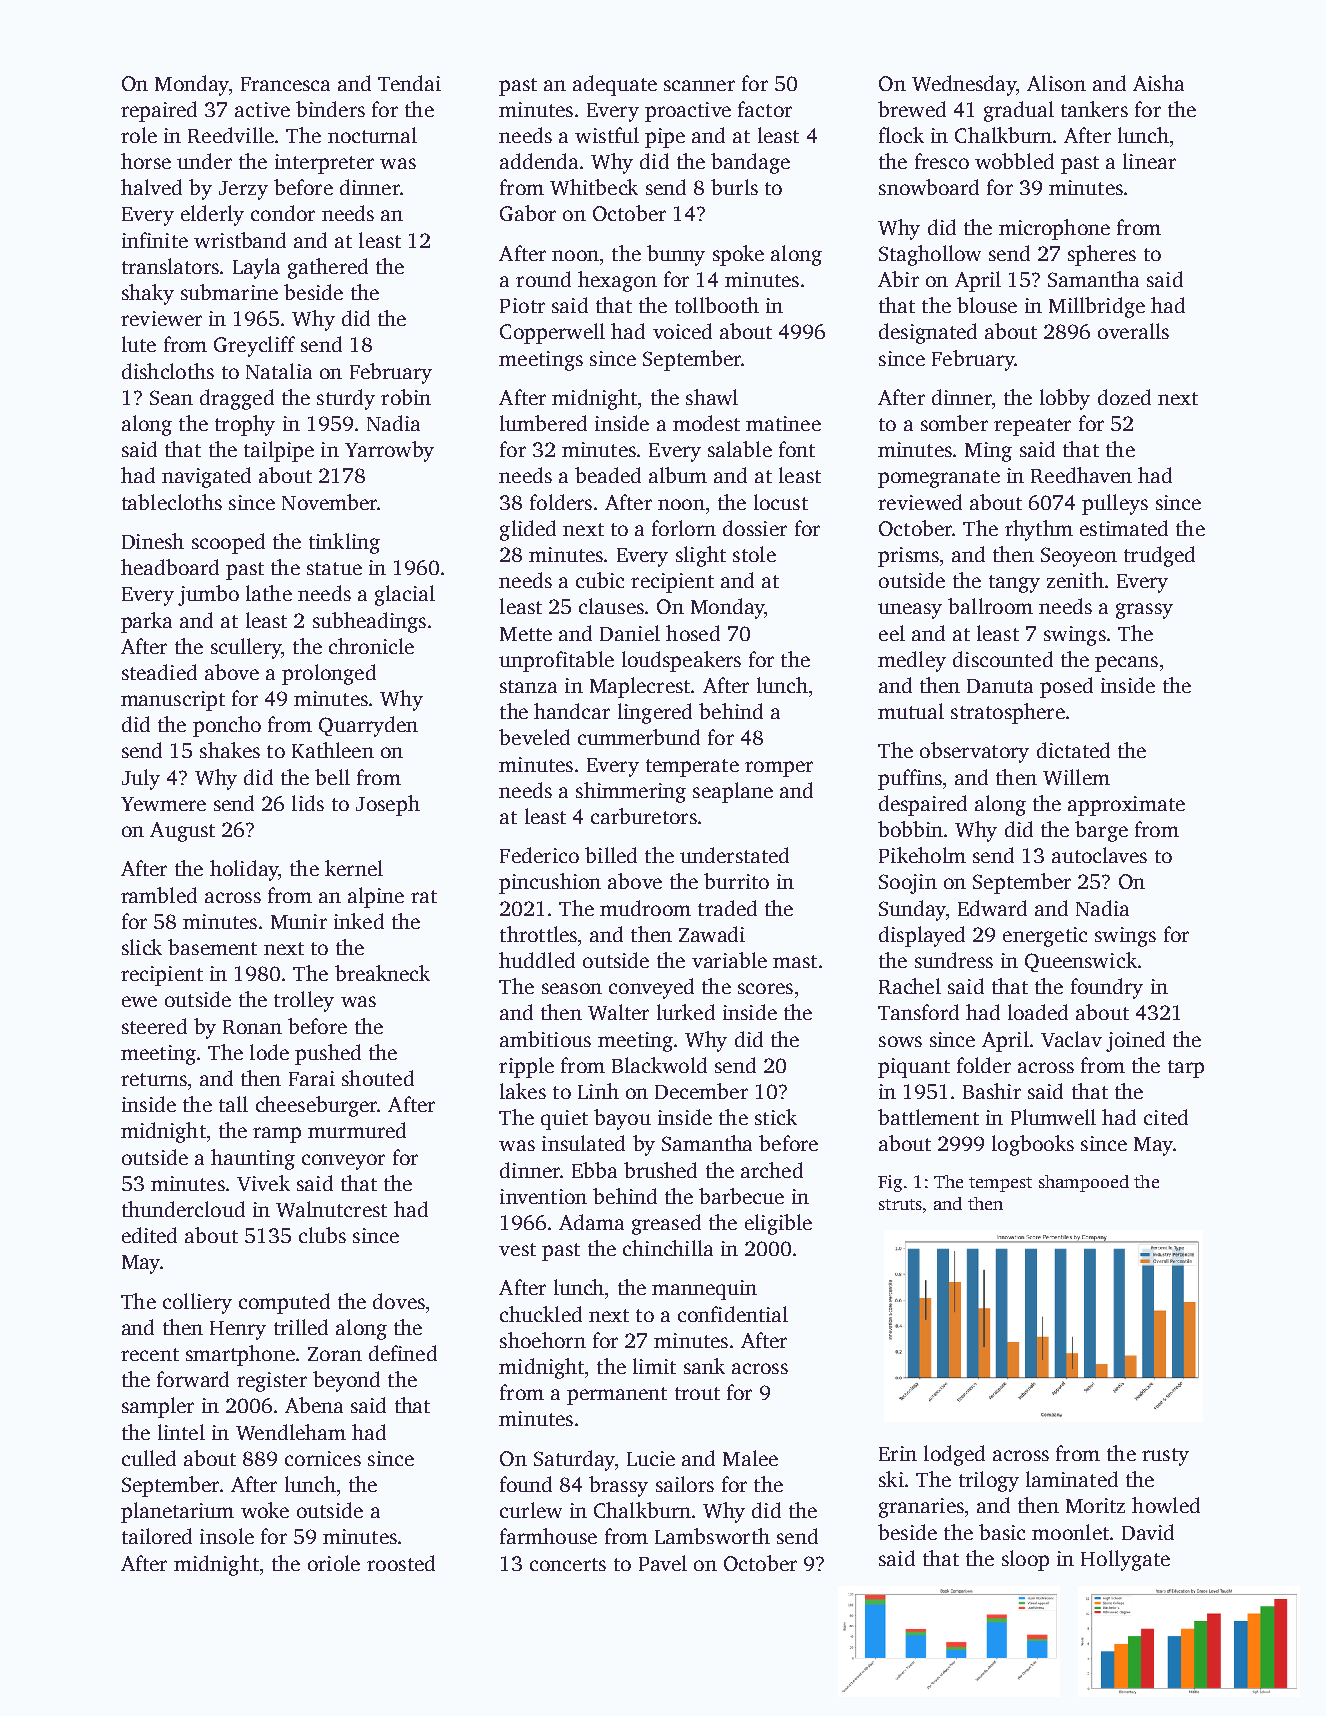 This page has height=1716, width=1326. Describe the element at coordinates (640, 687) in the page. I see `Maplecrest` at that location.
